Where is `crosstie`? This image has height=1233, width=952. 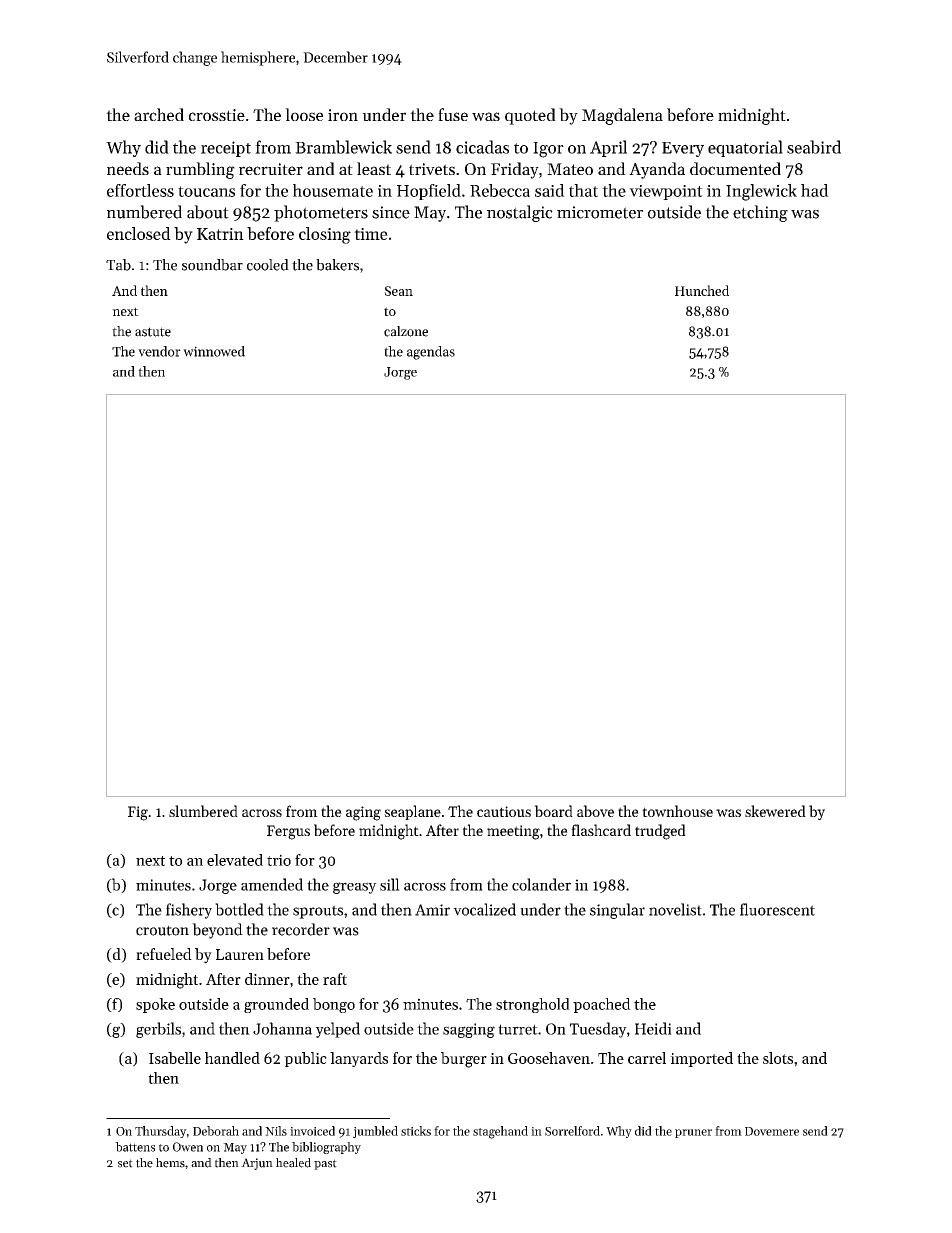
crosstie is located at coordinates (217, 115).
